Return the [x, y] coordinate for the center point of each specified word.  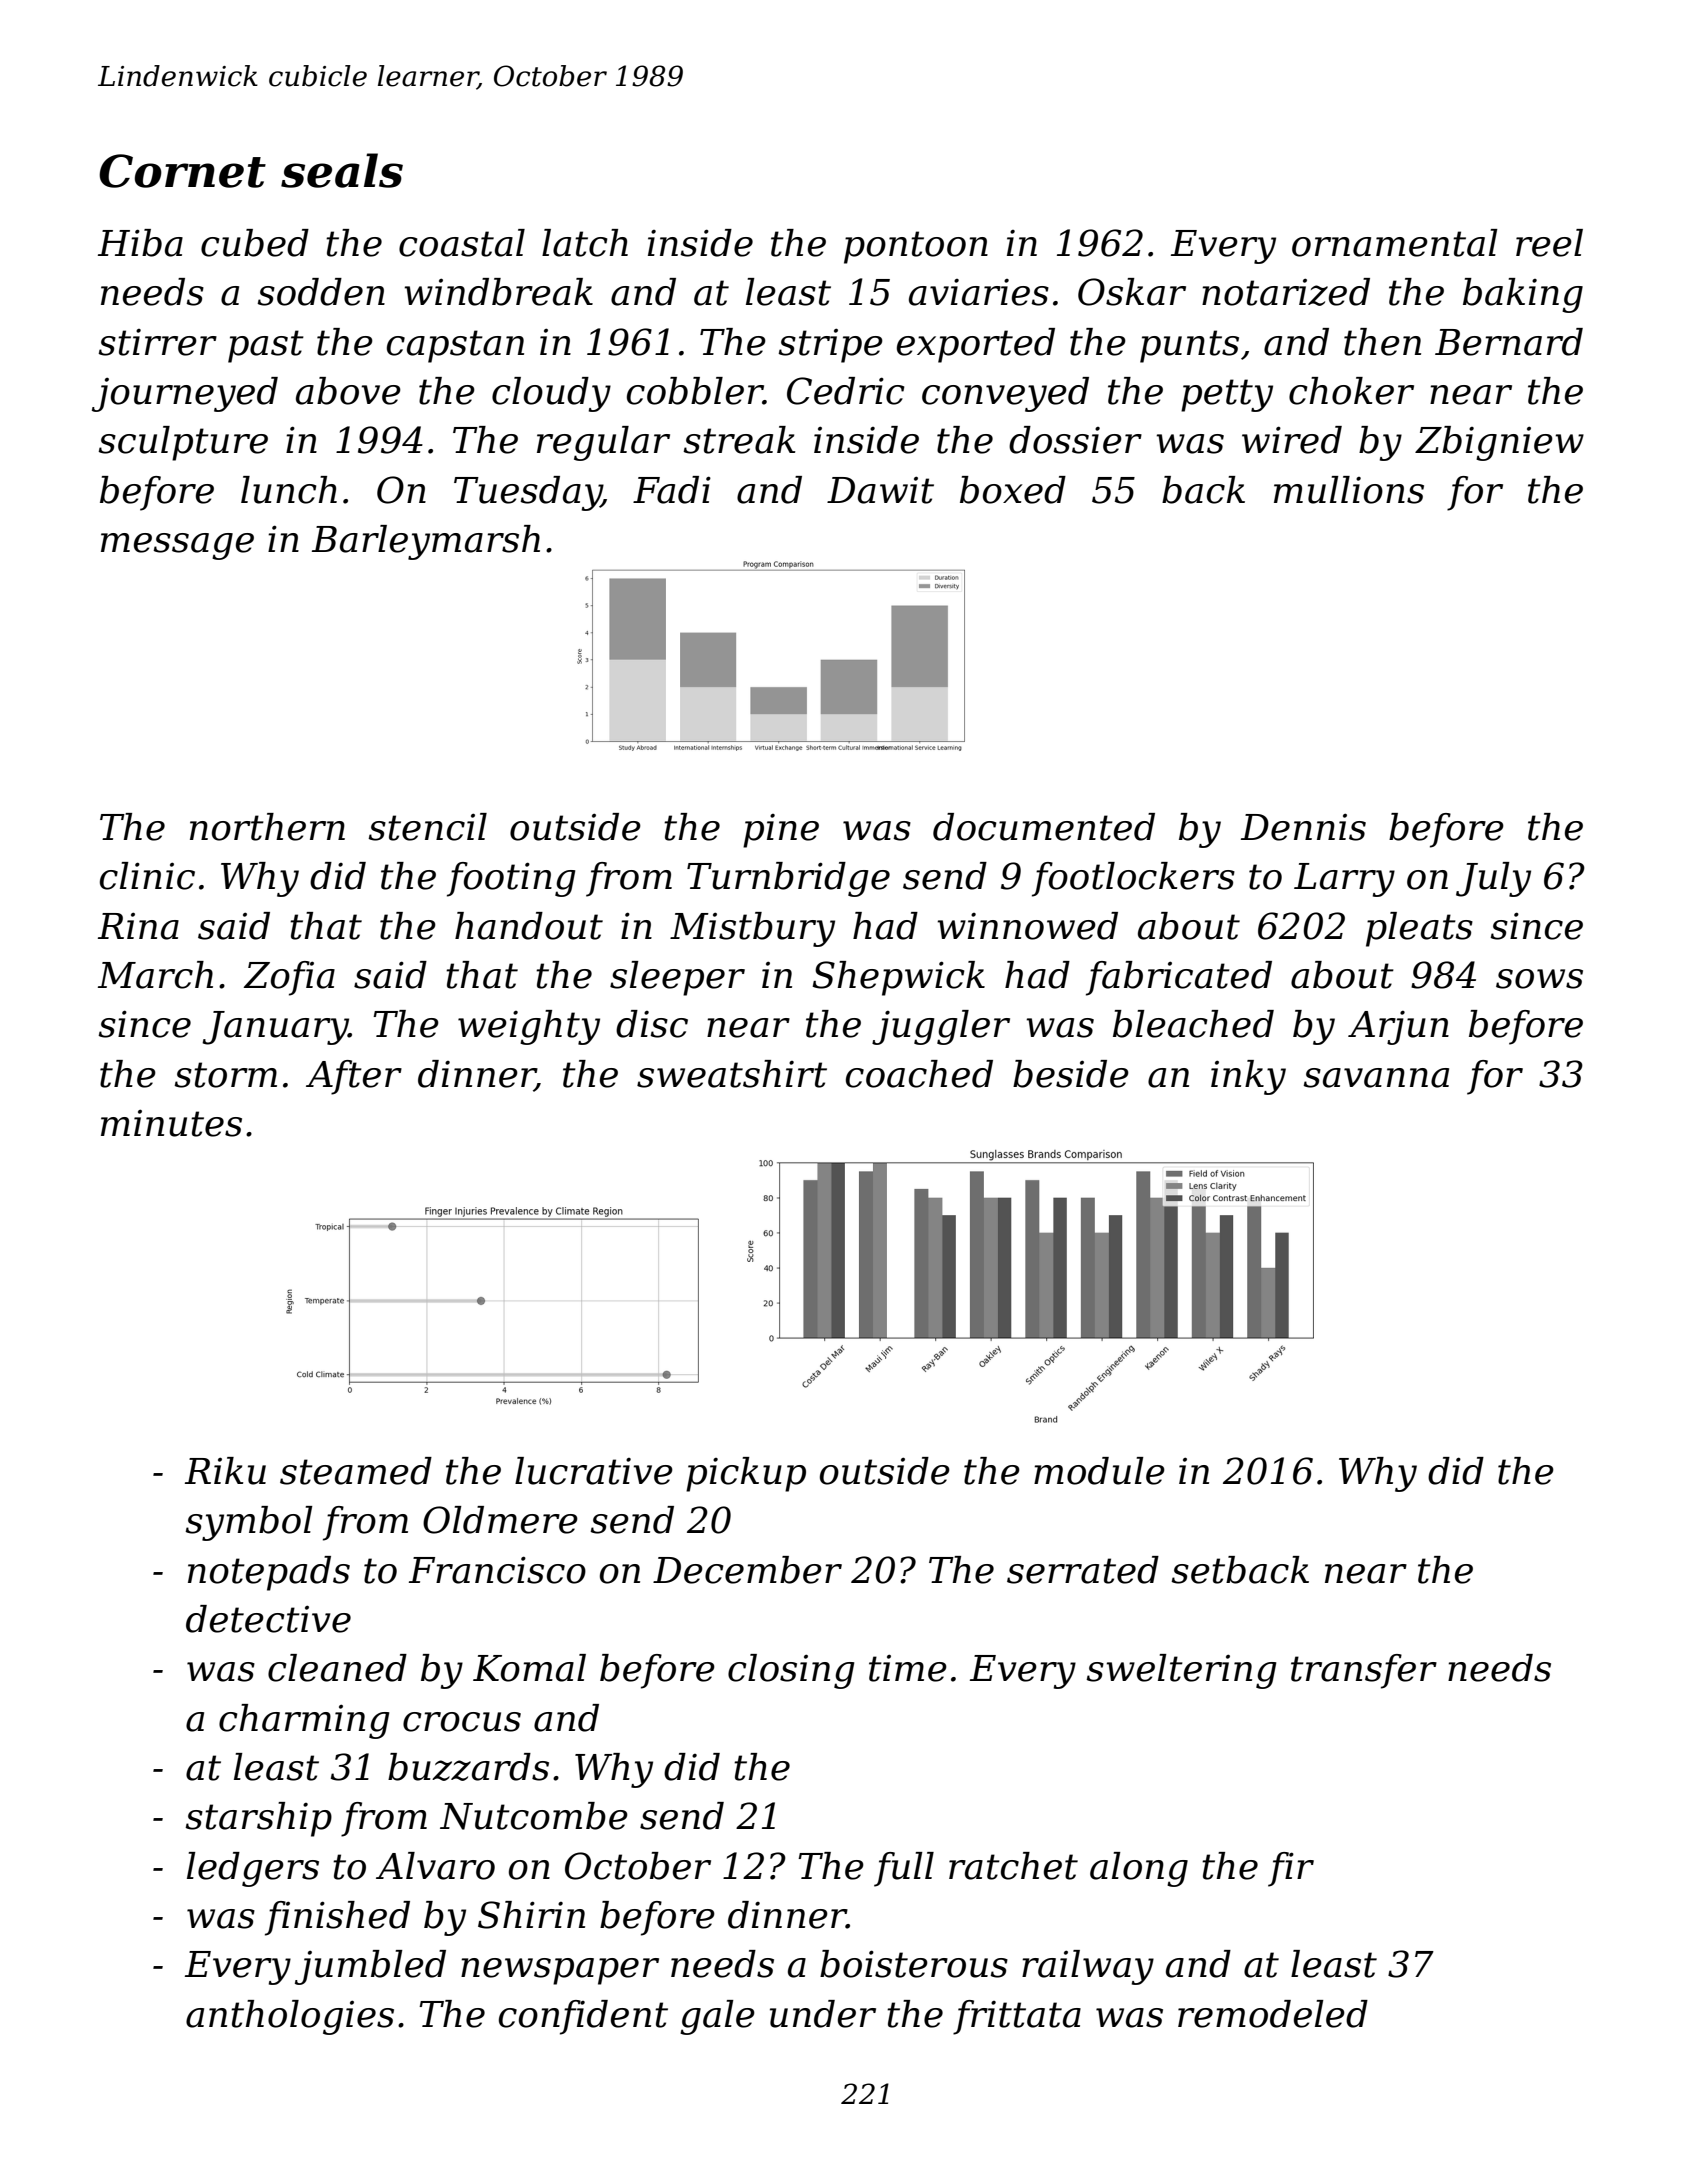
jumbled [370, 1967]
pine [781, 831]
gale [717, 2017]
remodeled [1273, 2014]
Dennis [1303, 827]
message [177, 546]
